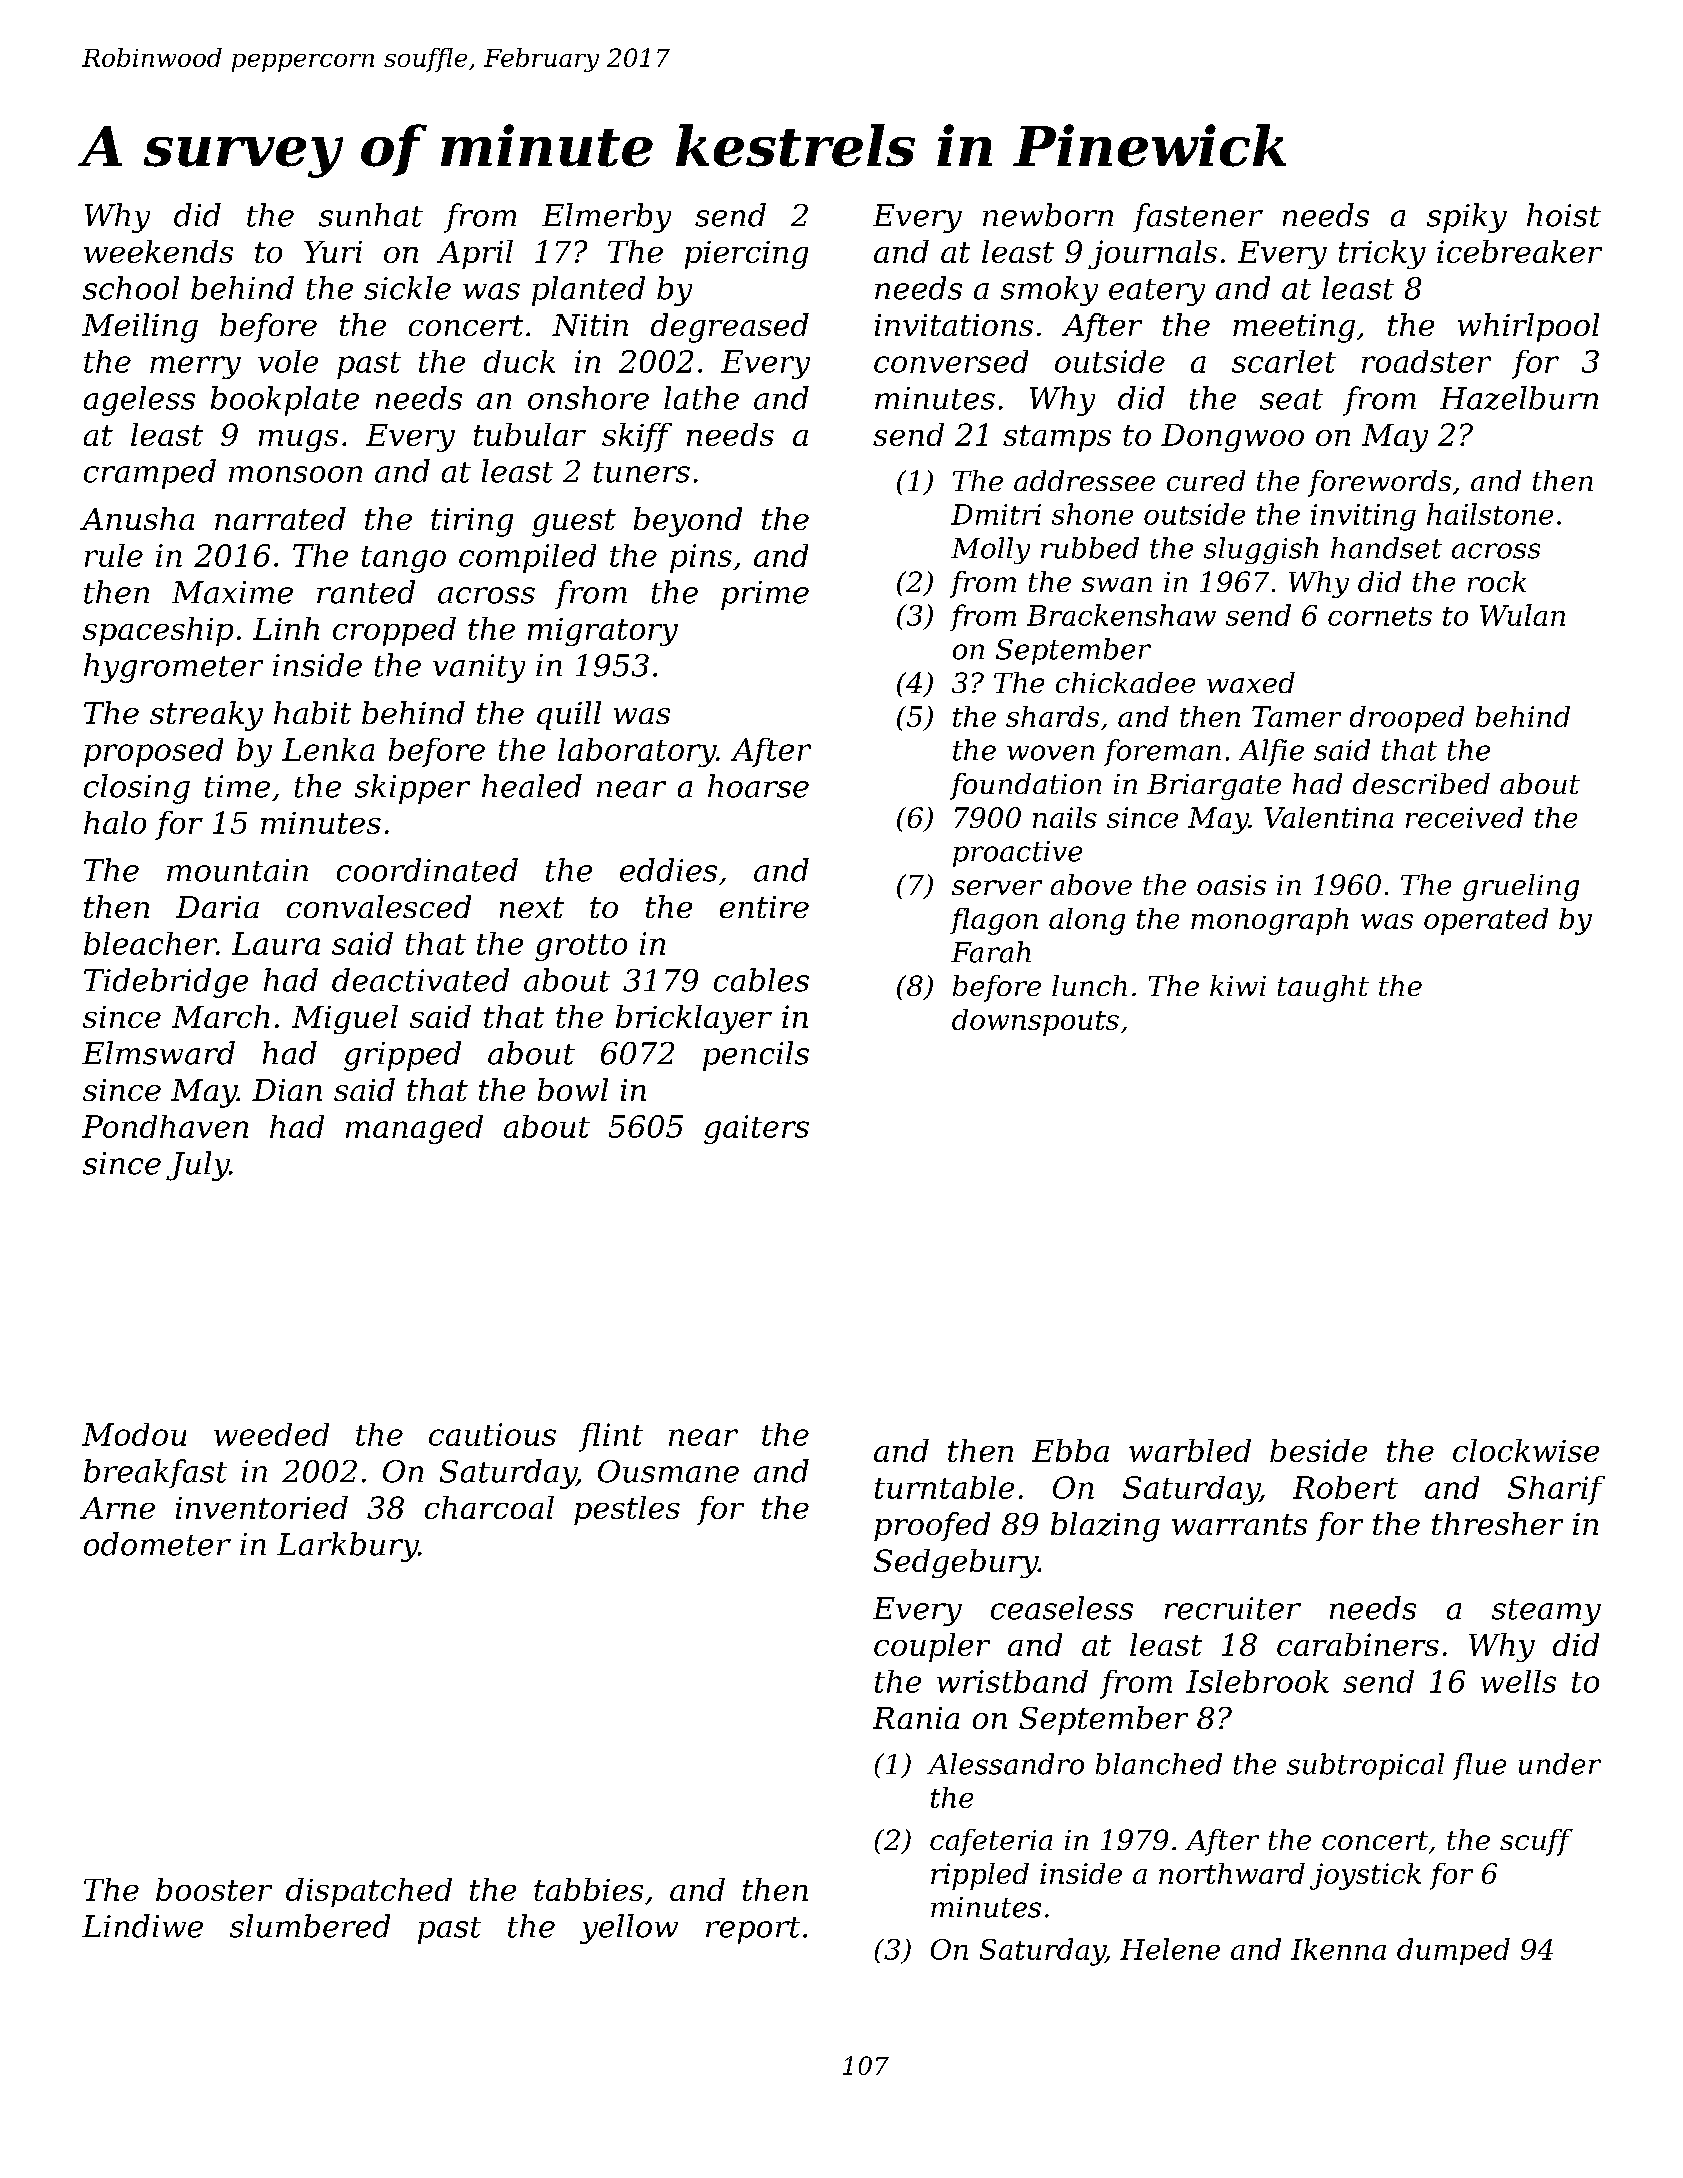 This page has height=2178, width=1683. What do you see at coordinates (280, 518) in the page?
I see `narrated` at bounding box center [280, 518].
